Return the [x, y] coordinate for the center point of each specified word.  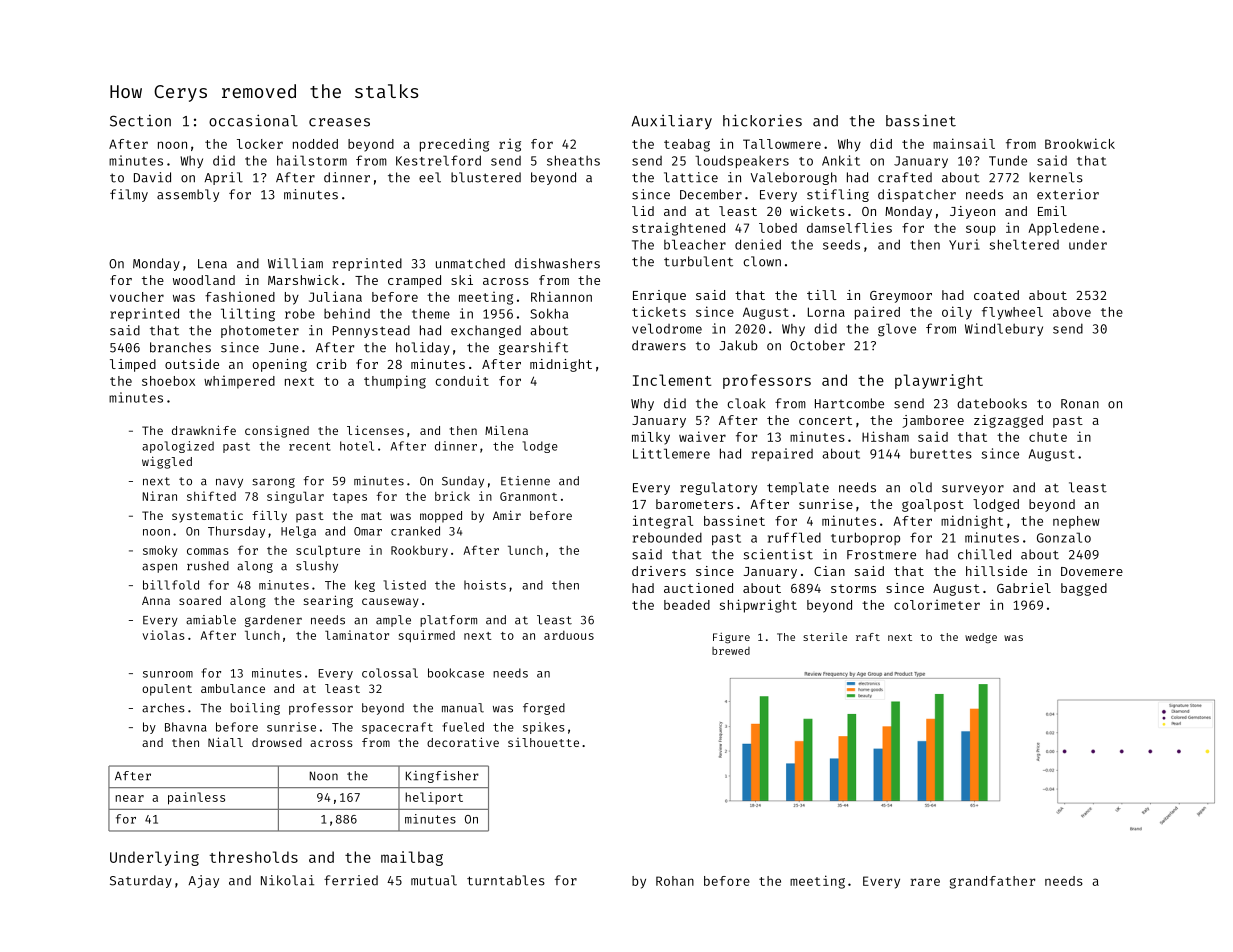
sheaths [573, 160]
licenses [375, 430]
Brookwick [1080, 143]
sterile [825, 637]
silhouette [543, 742]
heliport [434, 798]
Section [140, 120]
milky [651, 438]
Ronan [1080, 404]
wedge [981, 638]
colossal [390, 673]
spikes [544, 728]
